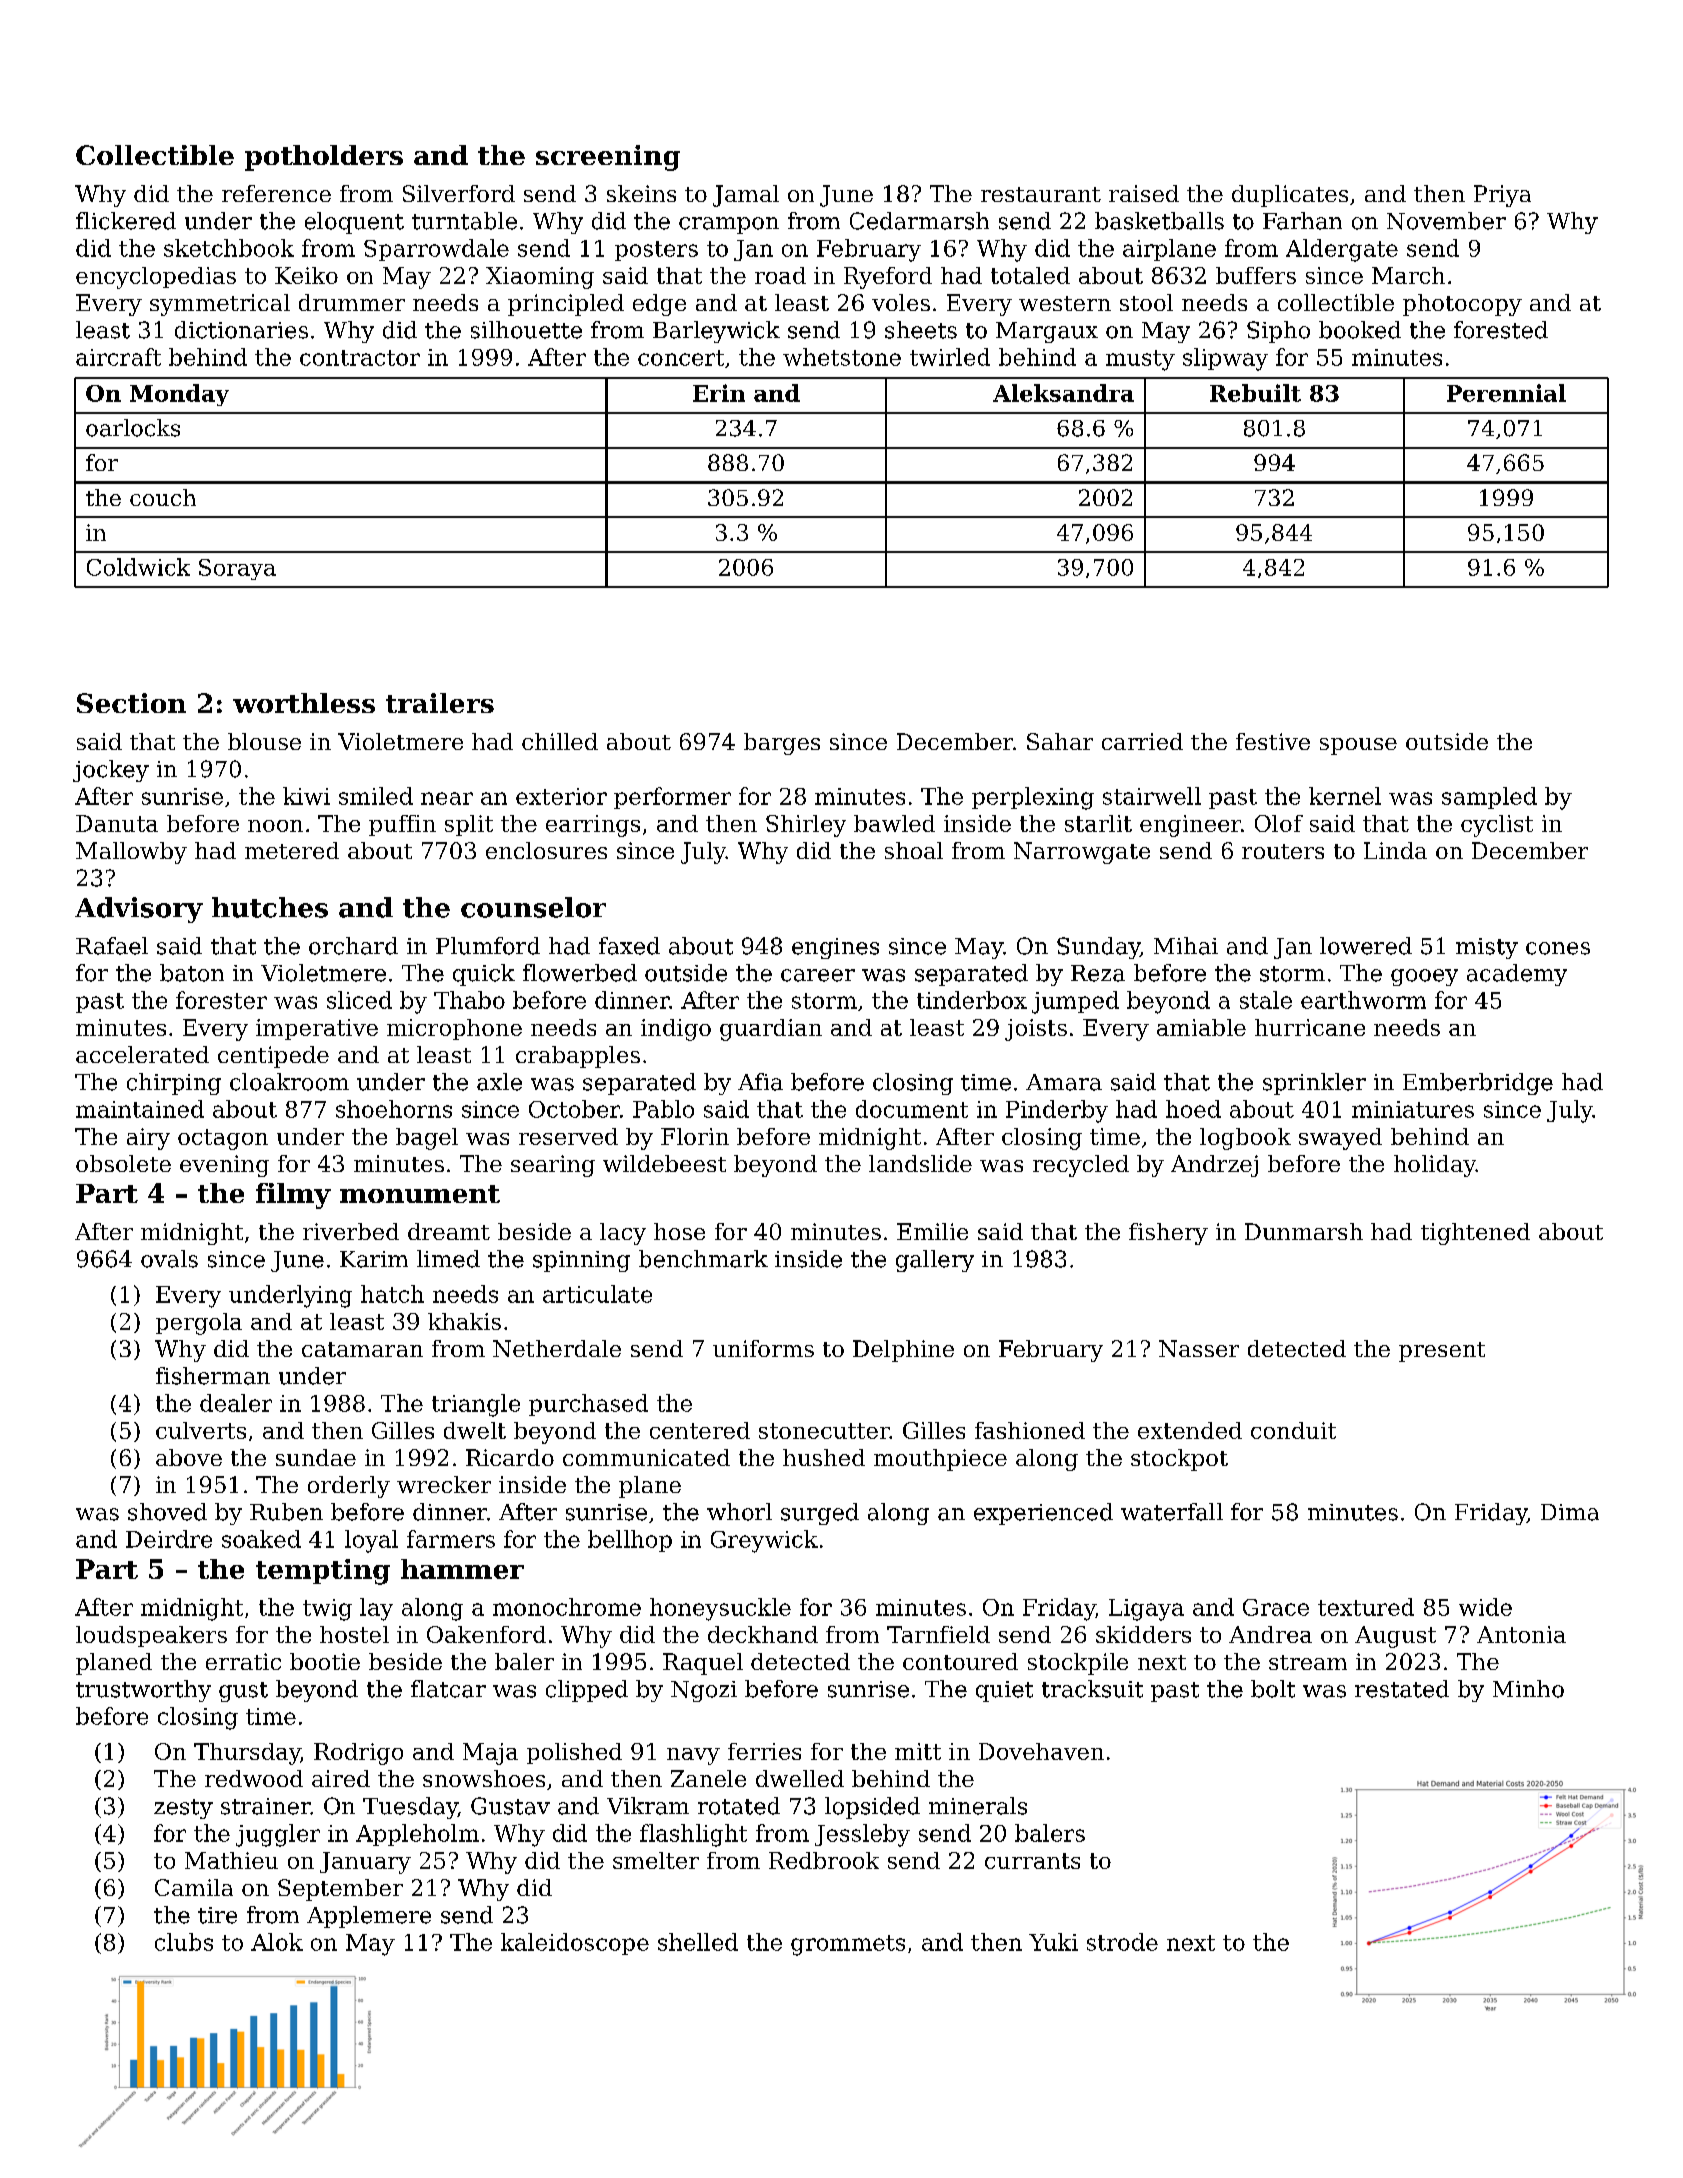 The image size is (1683, 2178). I want to click on uniforms, so click(763, 1348).
